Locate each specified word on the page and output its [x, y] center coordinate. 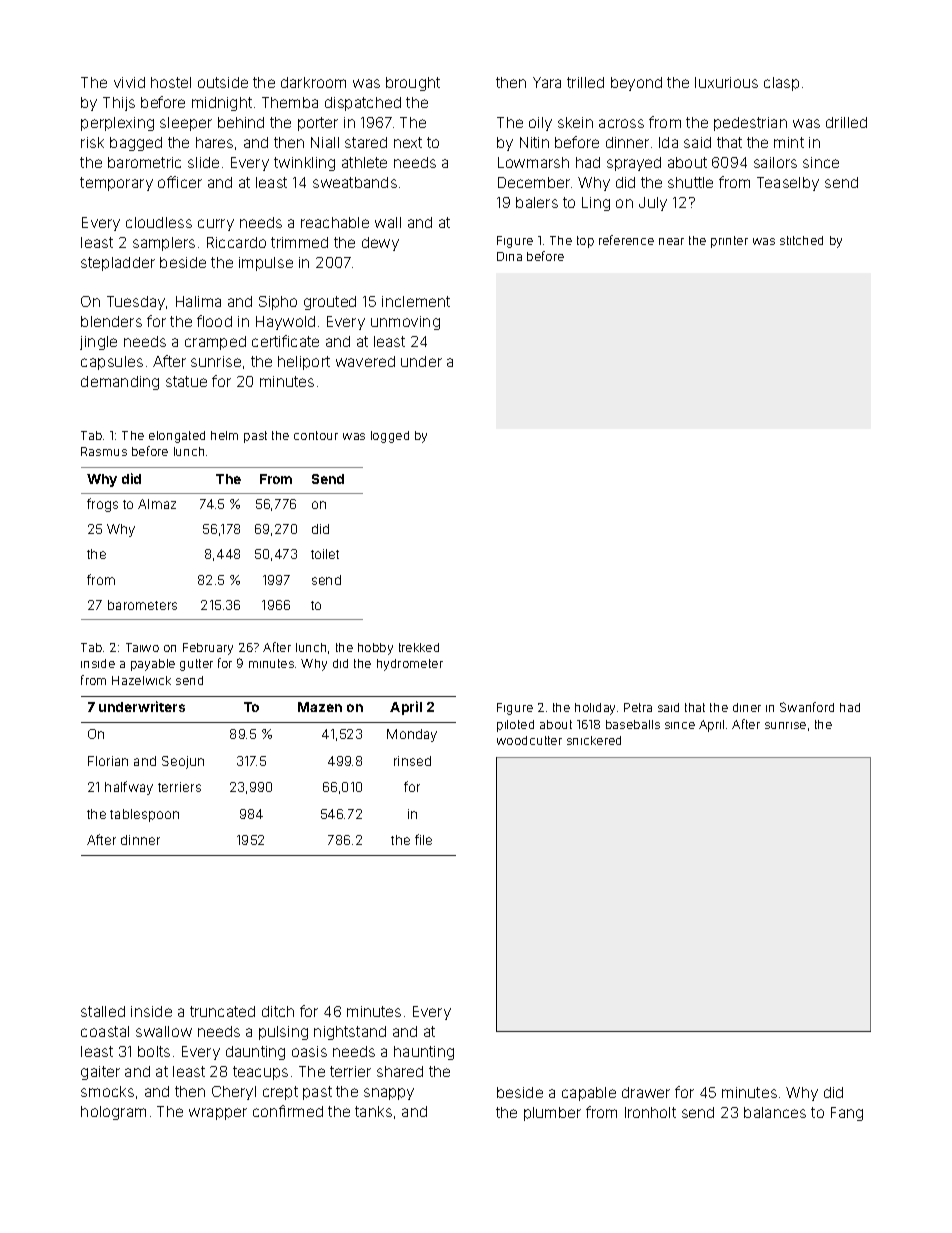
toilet [325, 554]
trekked [419, 647]
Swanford [807, 707]
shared [400, 1071]
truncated [222, 1011]
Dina [509, 256]
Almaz [157, 504]
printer [729, 242]
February [208, 649]
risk [92, 142]
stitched [801, 240]
